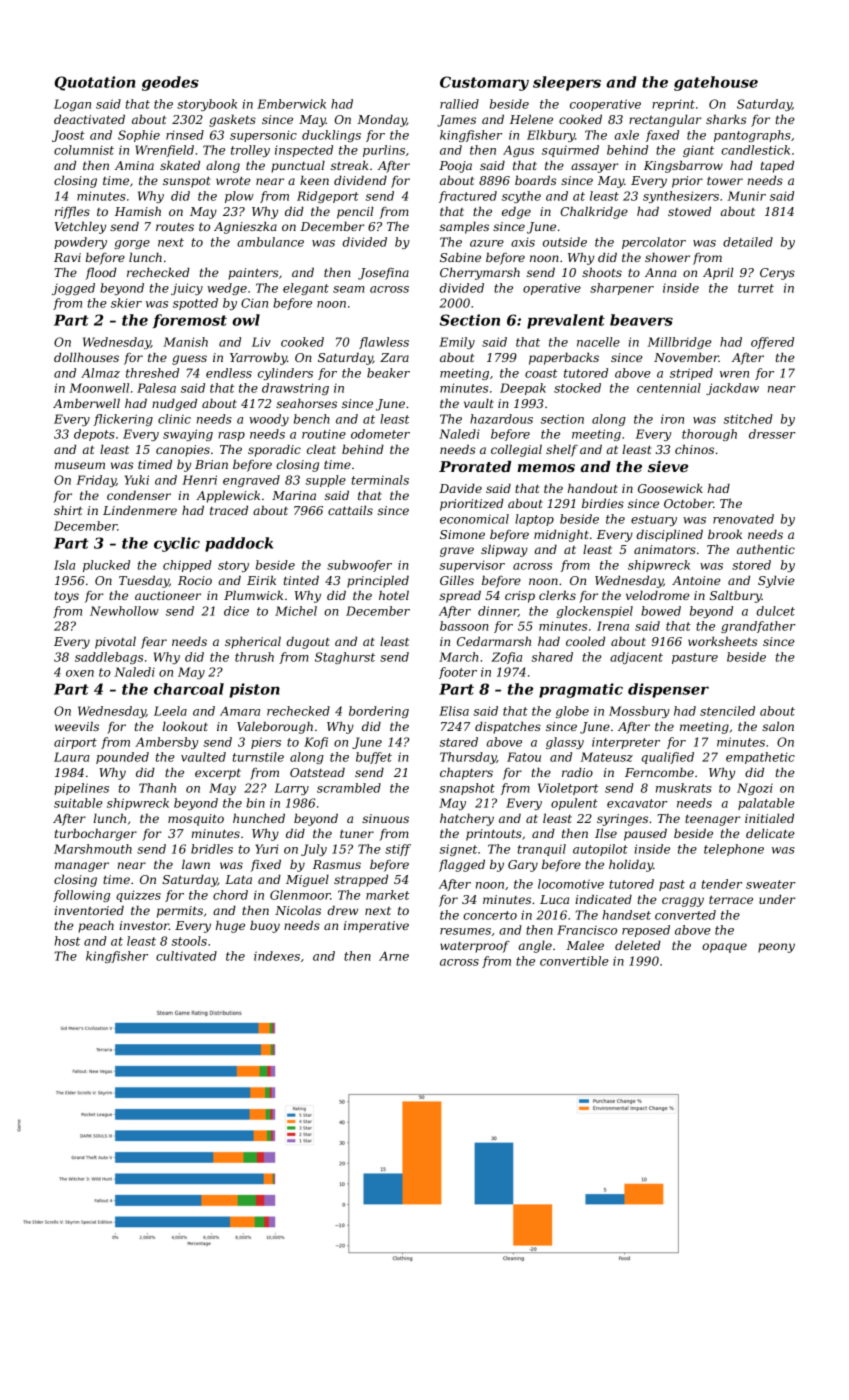 This page has width=849, height=1400. Describe the element at coordinates (186, 956) in the page. I see `cultivated` at that location.
